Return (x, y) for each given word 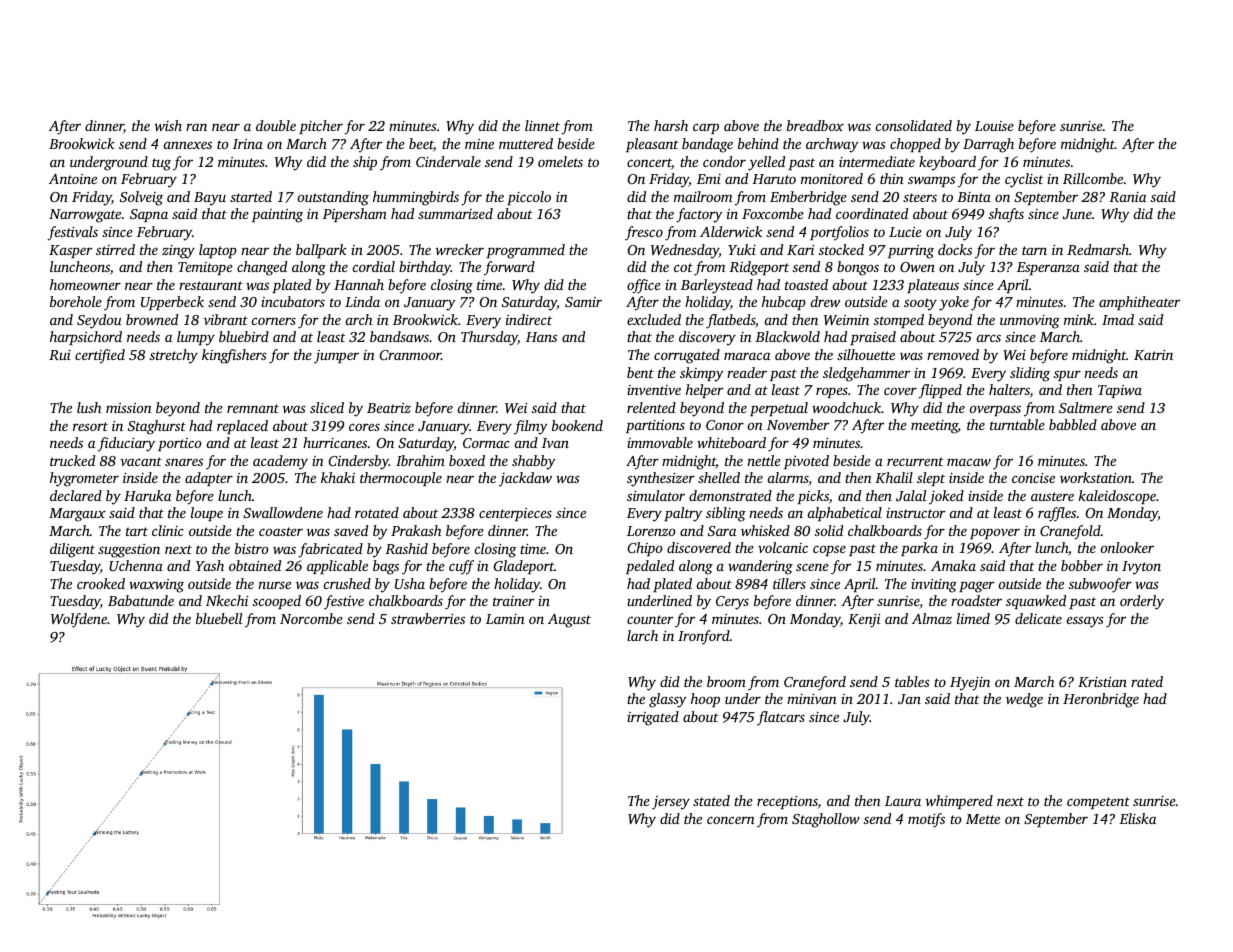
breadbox (815, 125)
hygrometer (84, 479)
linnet (542, 125)
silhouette (866, 354)
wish (168, 125)
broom (726, 681)
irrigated (653, 718)
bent (640, 372)
